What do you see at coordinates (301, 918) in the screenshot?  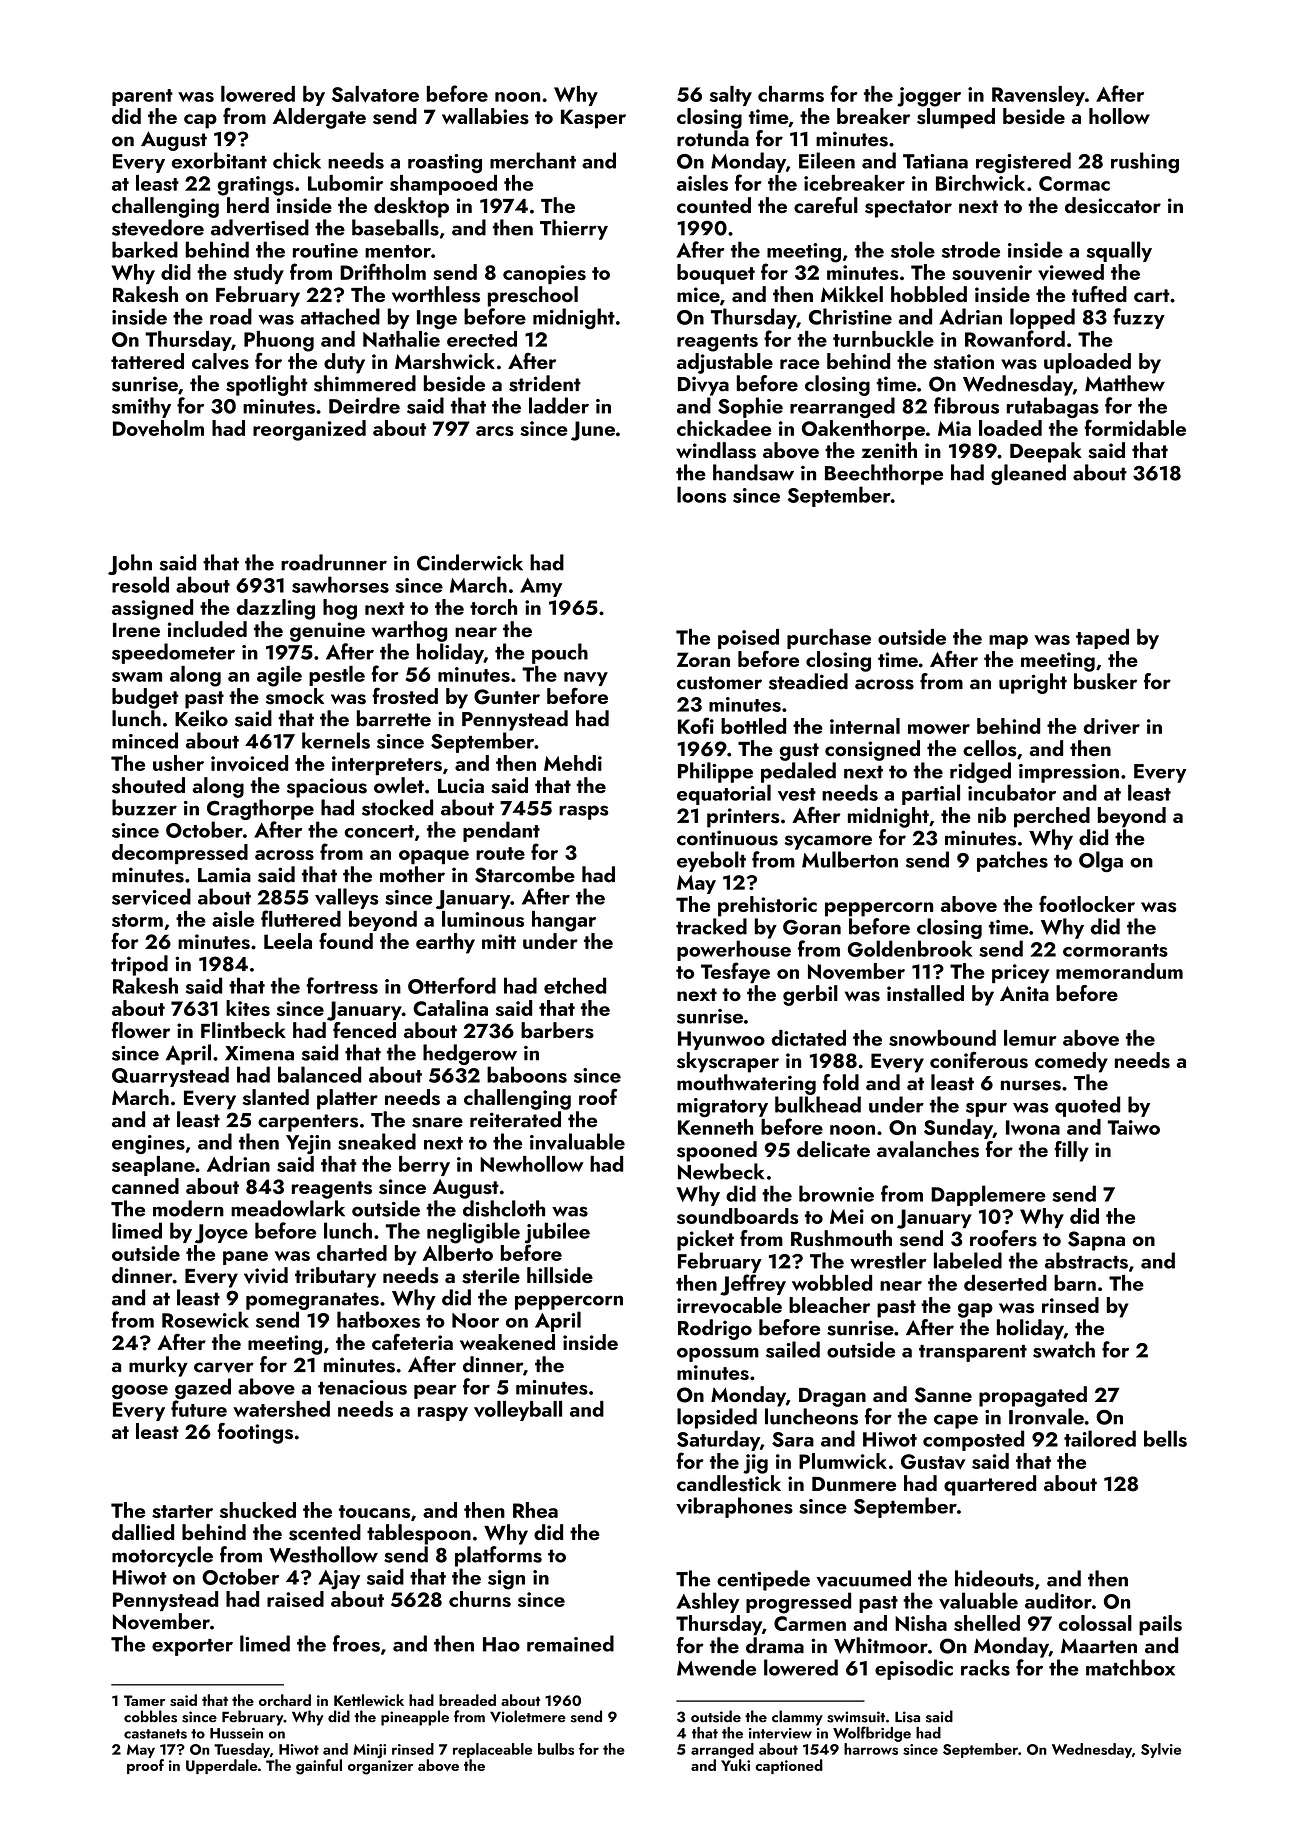 I see `fluttered` at bounding box center [301, 918].
